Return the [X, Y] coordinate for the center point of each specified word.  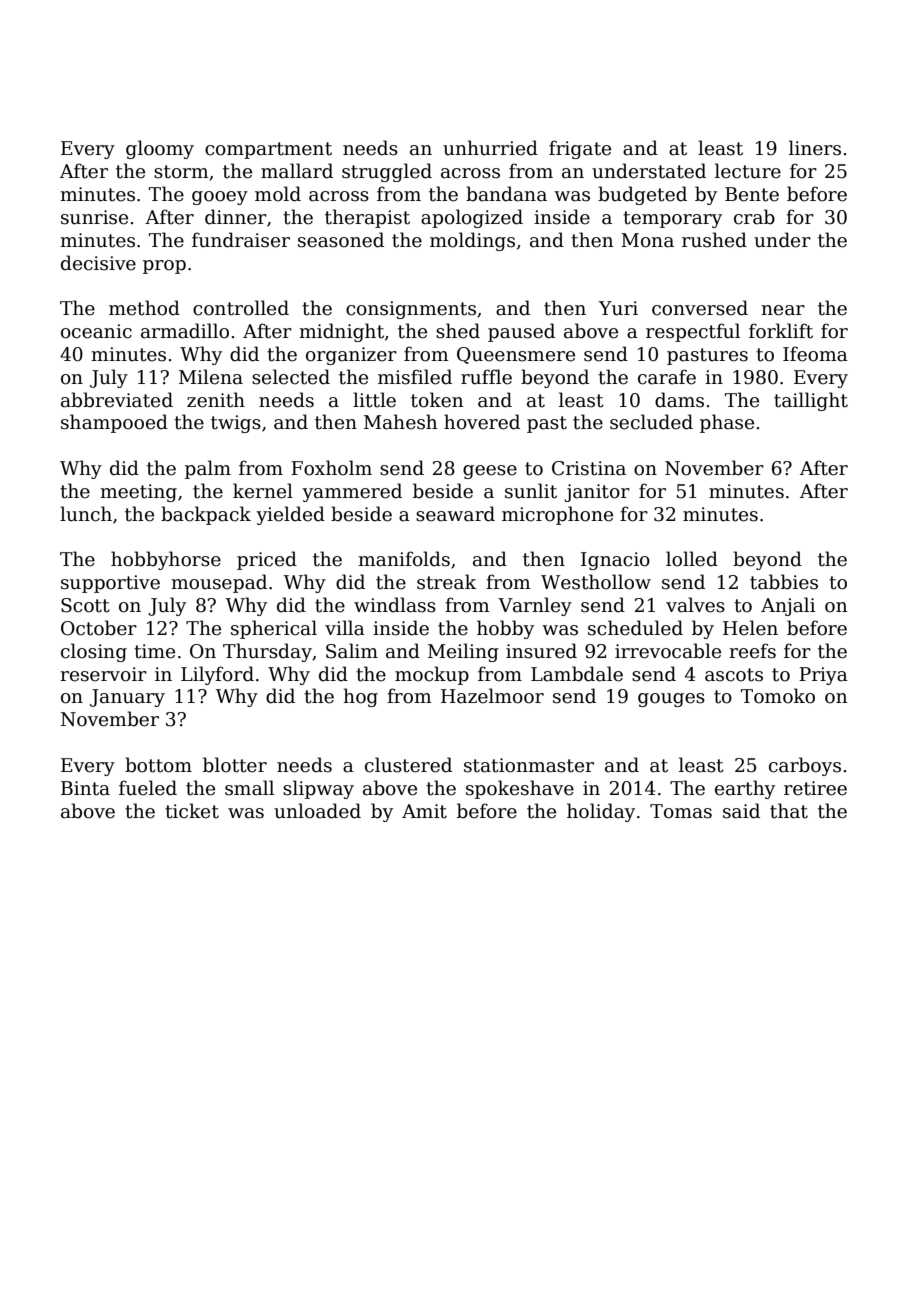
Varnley [535, 606]
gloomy [160, 149]
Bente [752, 194]
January [127, 698]
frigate [580, 149]
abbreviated [117, 400]
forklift [781, 331]
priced [267, 560]
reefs [752, 651]
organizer [351, 356]
